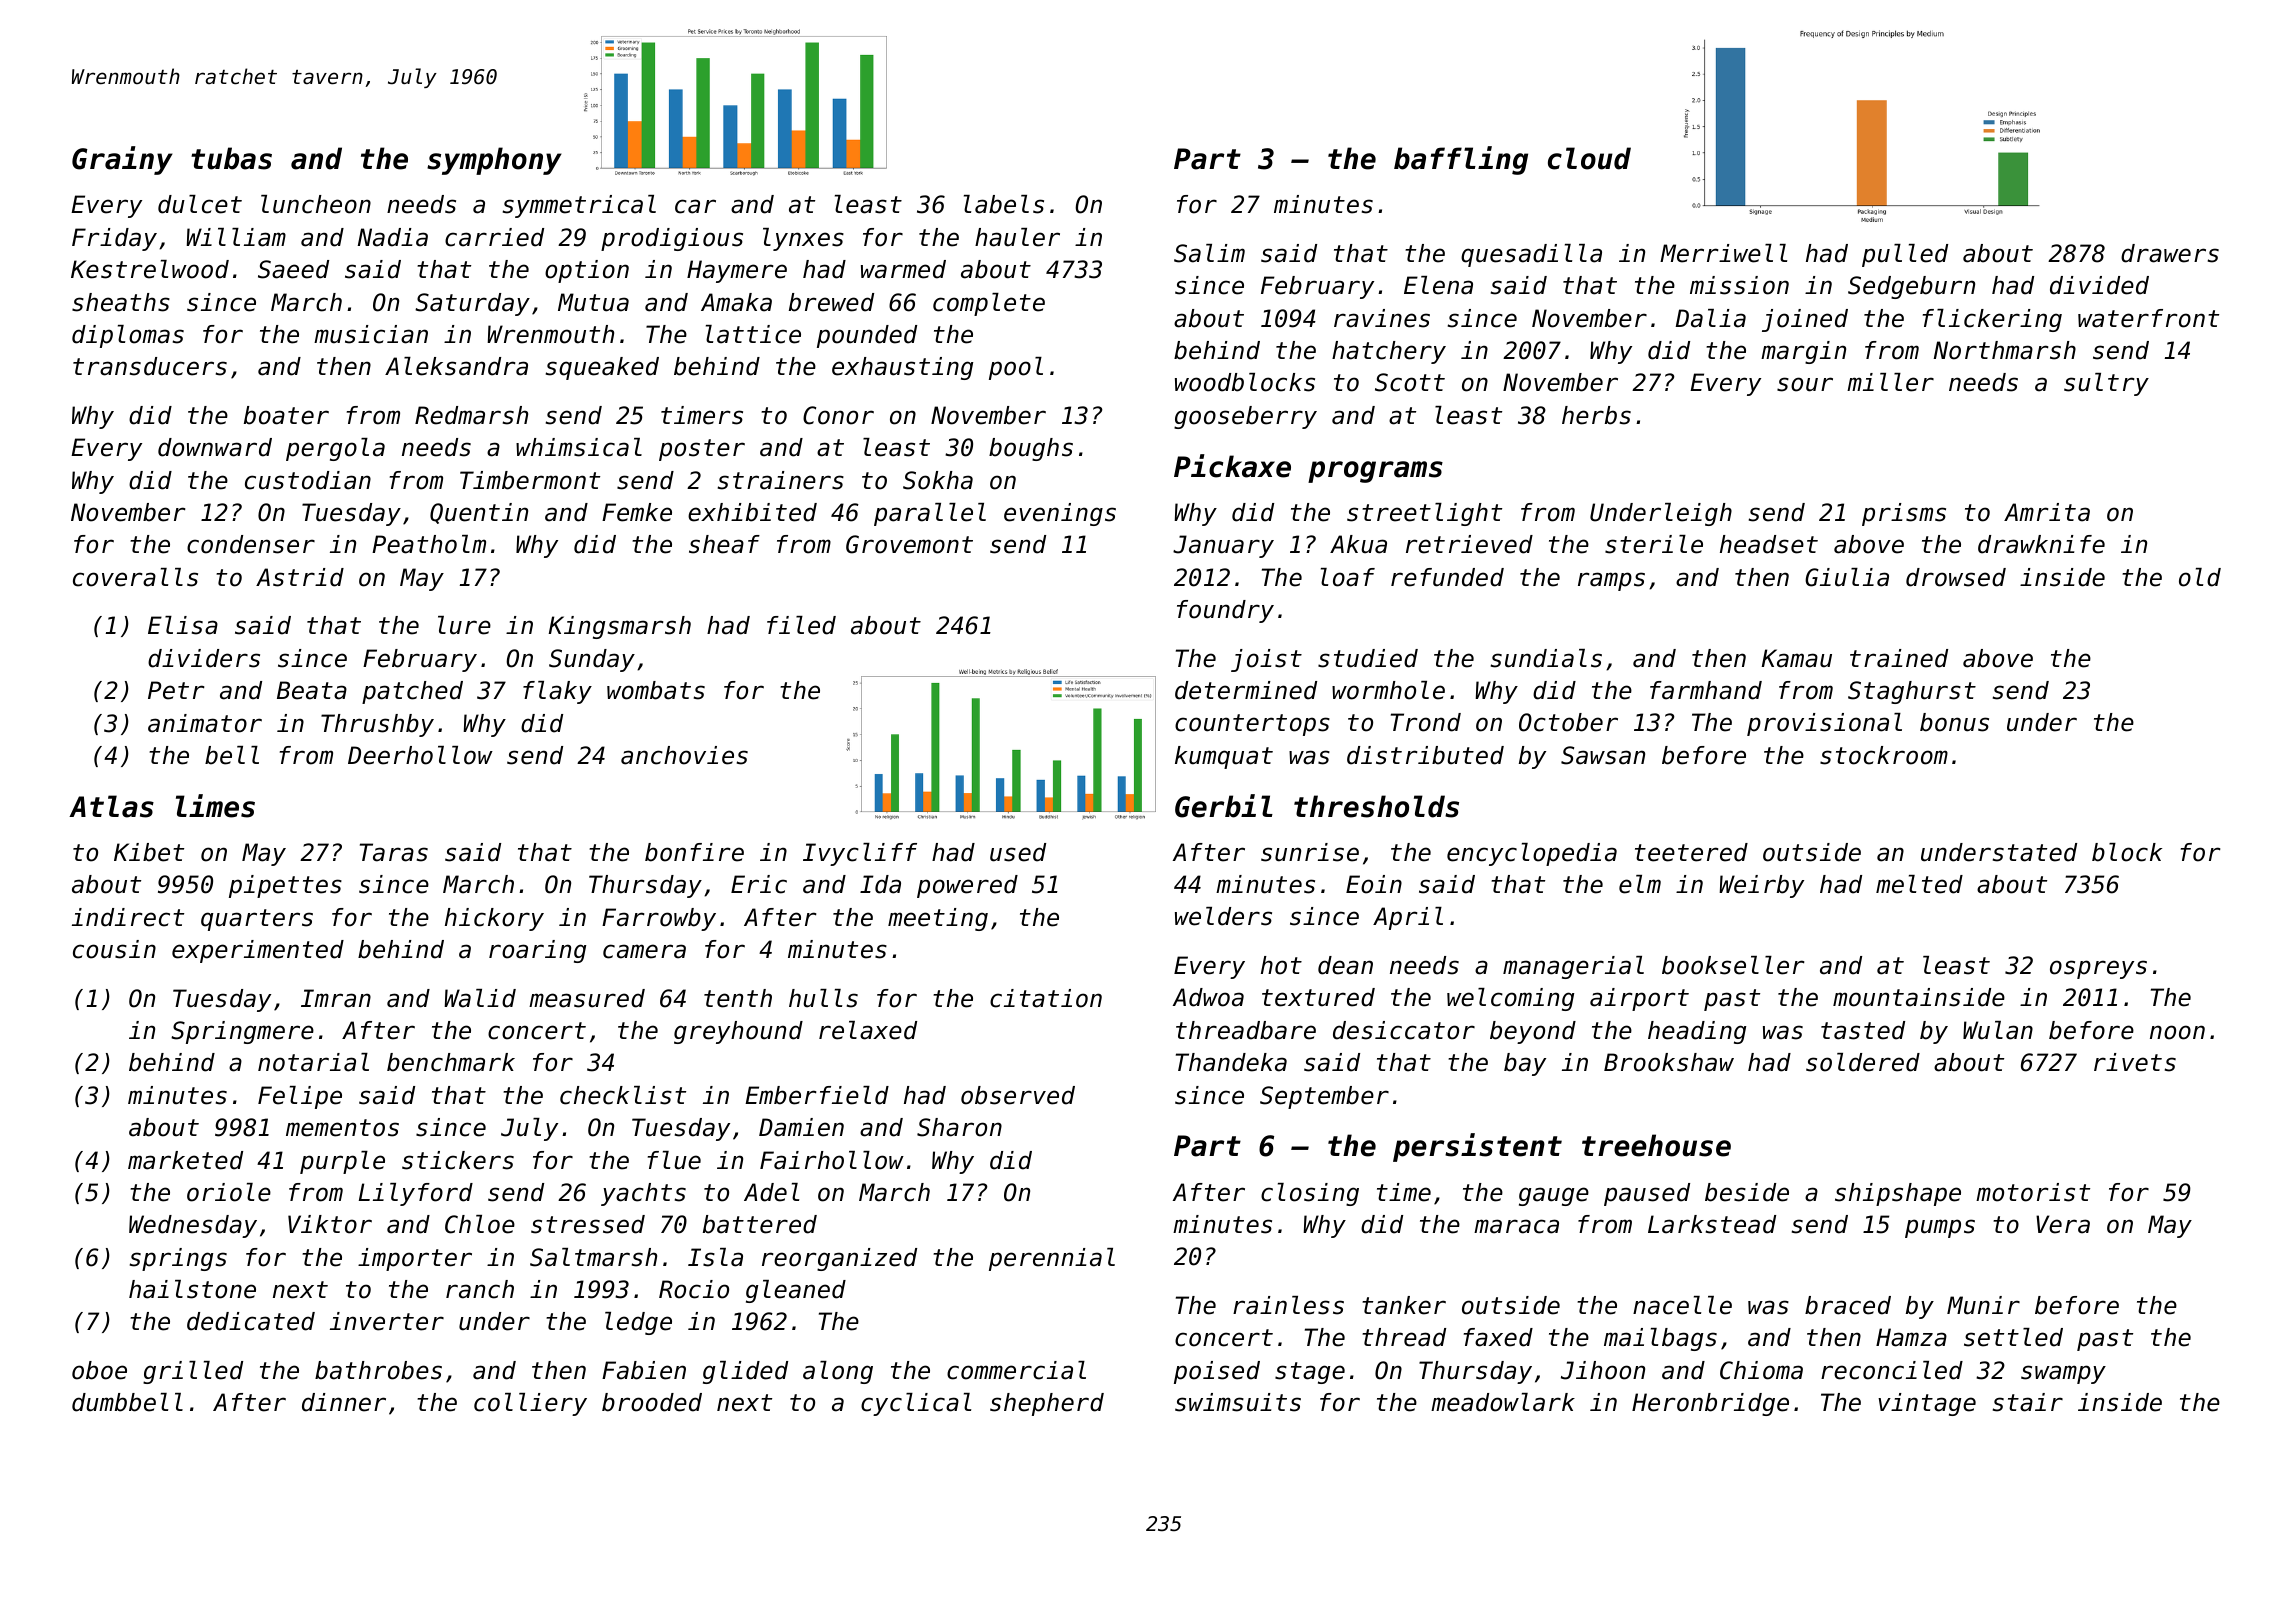 Image resolution: width=2292 pixels, height=1620 pixels. Describe the element at coordinates (149, 852) in the image. I see `Kibet` at that location.
